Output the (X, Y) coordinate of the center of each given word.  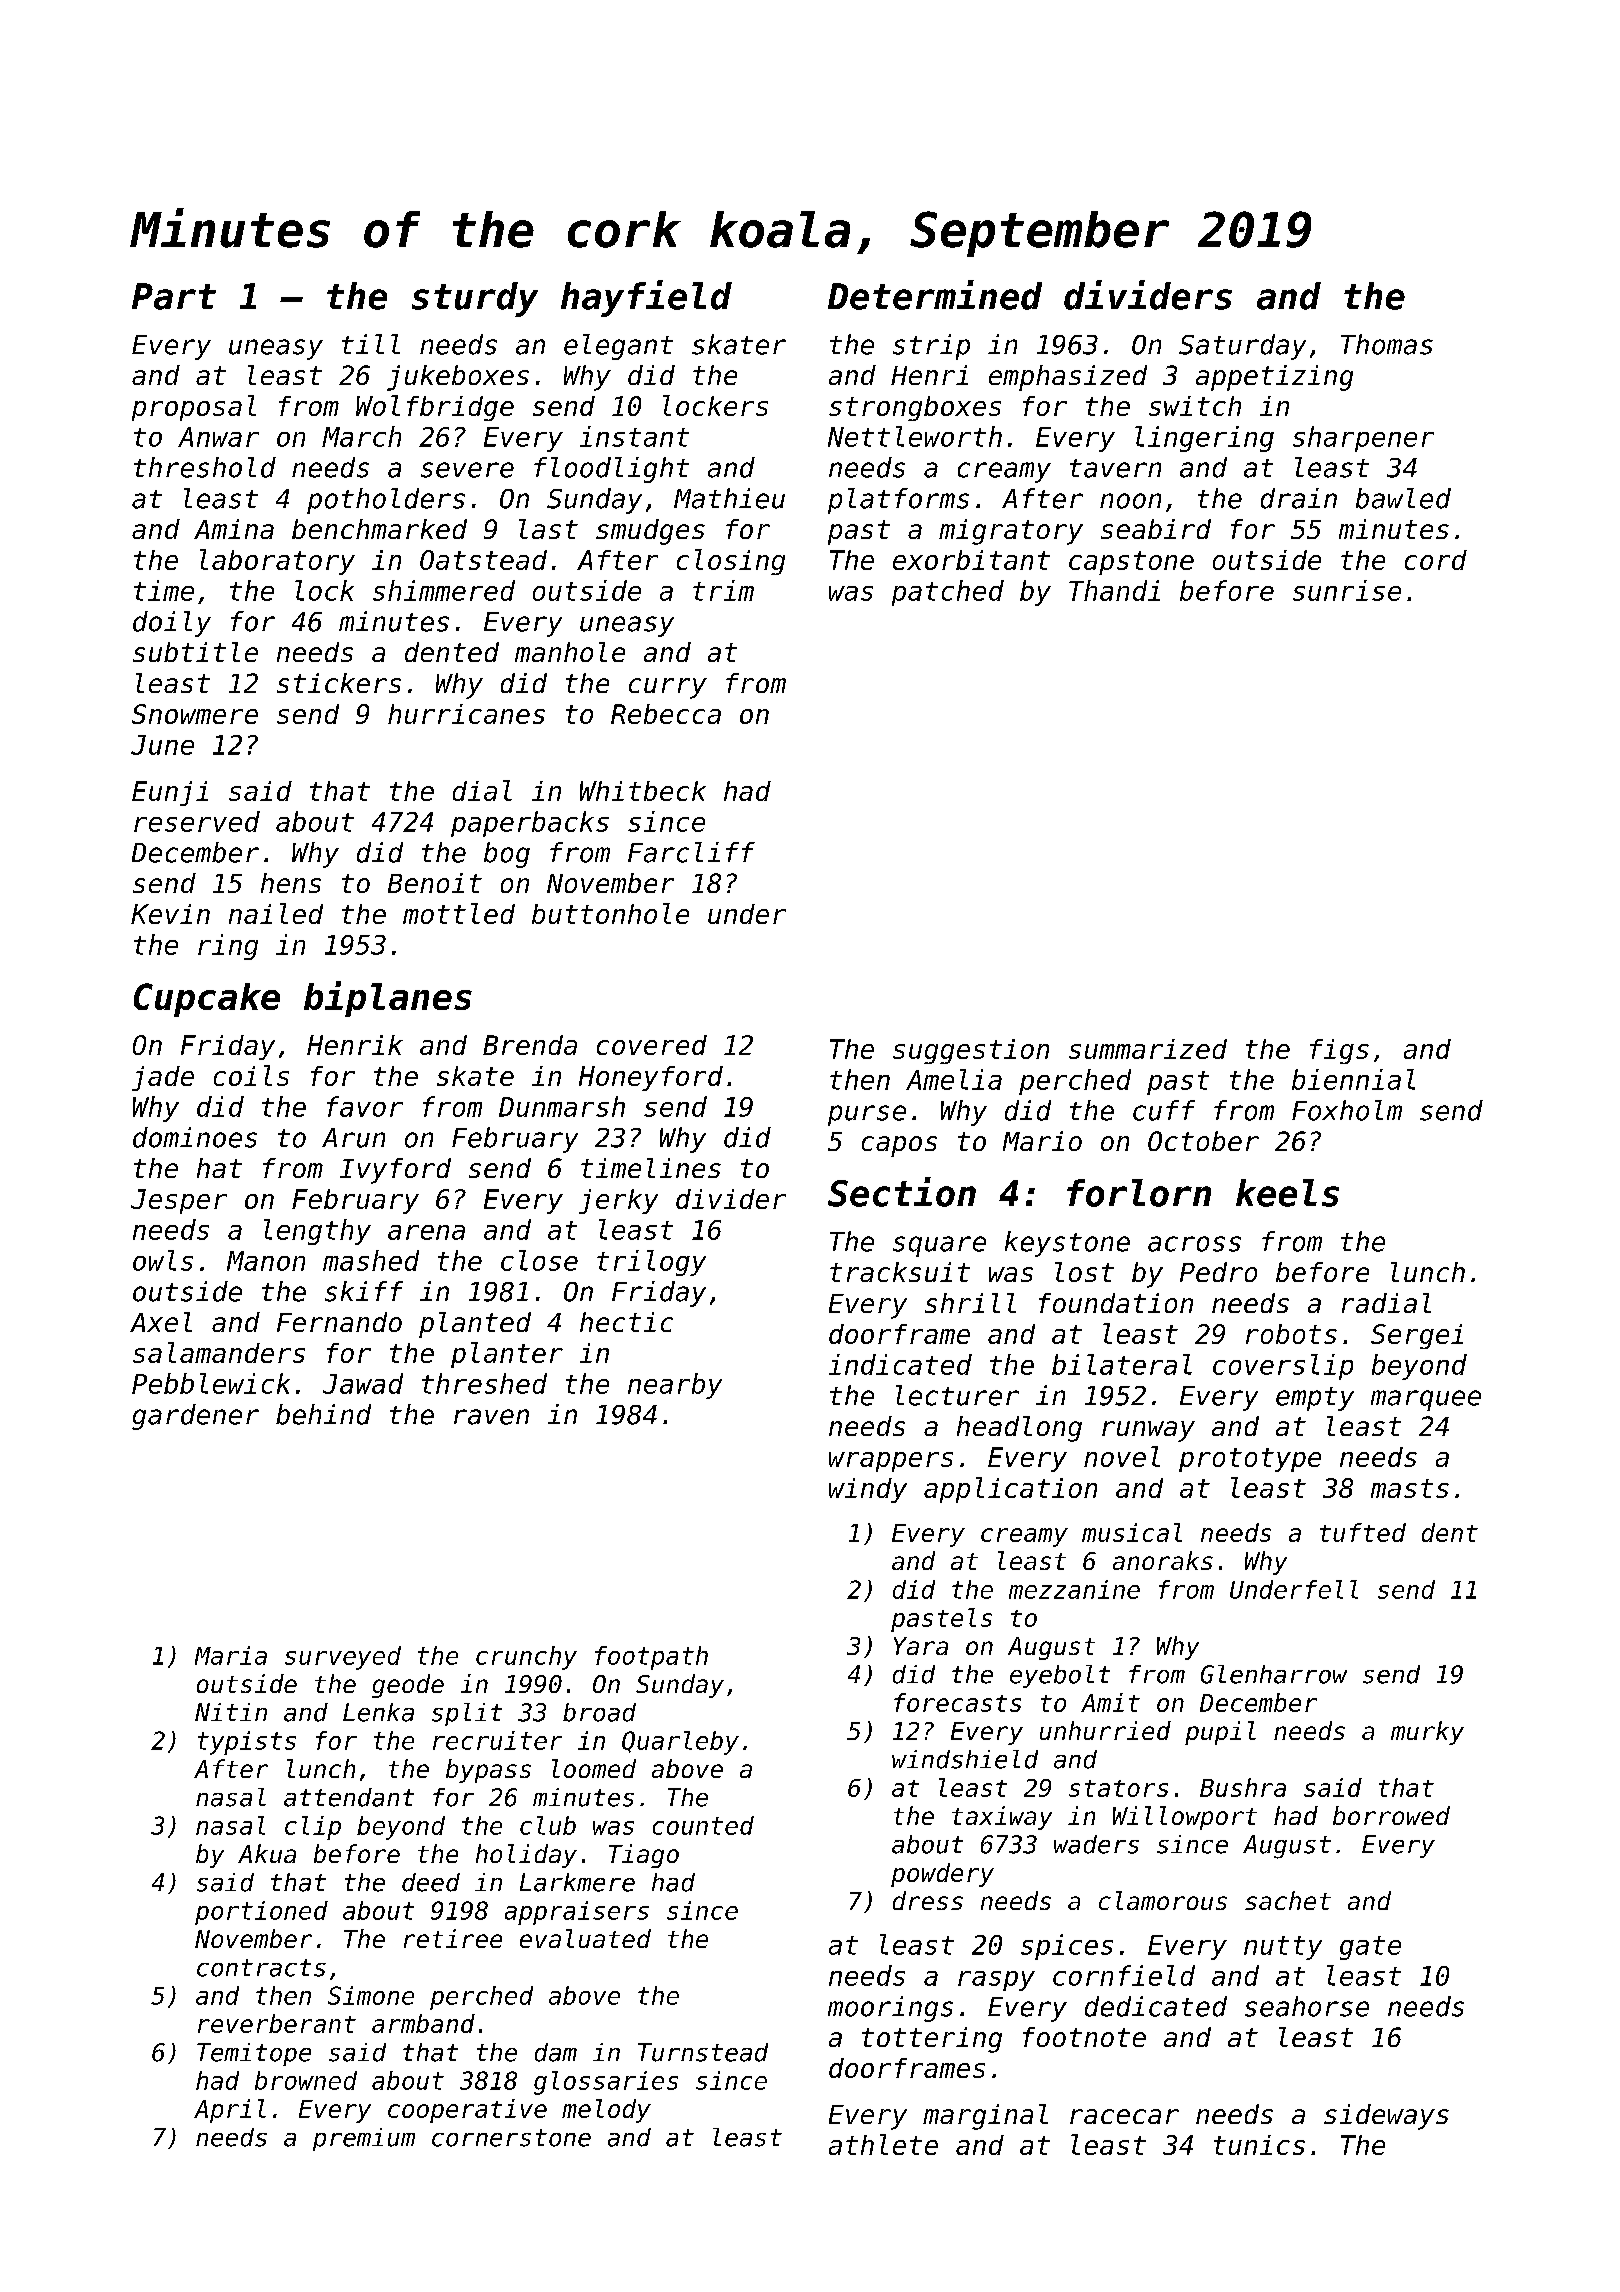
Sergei (1417, 1336)
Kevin (170, 914)
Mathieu (729, 498)
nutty (1283, 1948)
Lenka (378, 1712)
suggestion (971, 1051)
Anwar (218, 437)
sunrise (1347, 590)
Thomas (1387, 344)
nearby (675, 1386)
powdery (942, 1875)
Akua (267, 1853)
